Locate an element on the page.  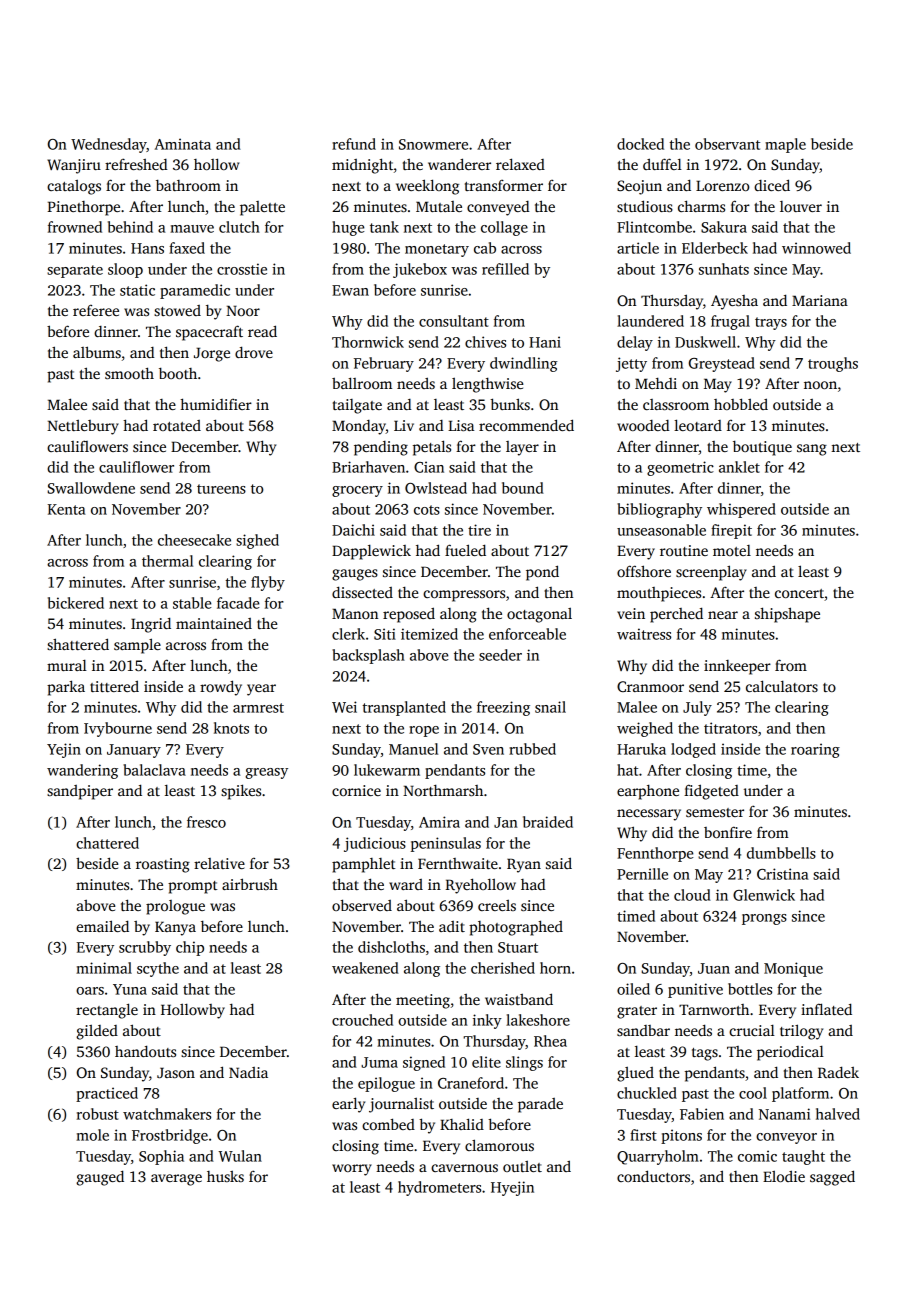
collage is located at coordinates (504, 228).
